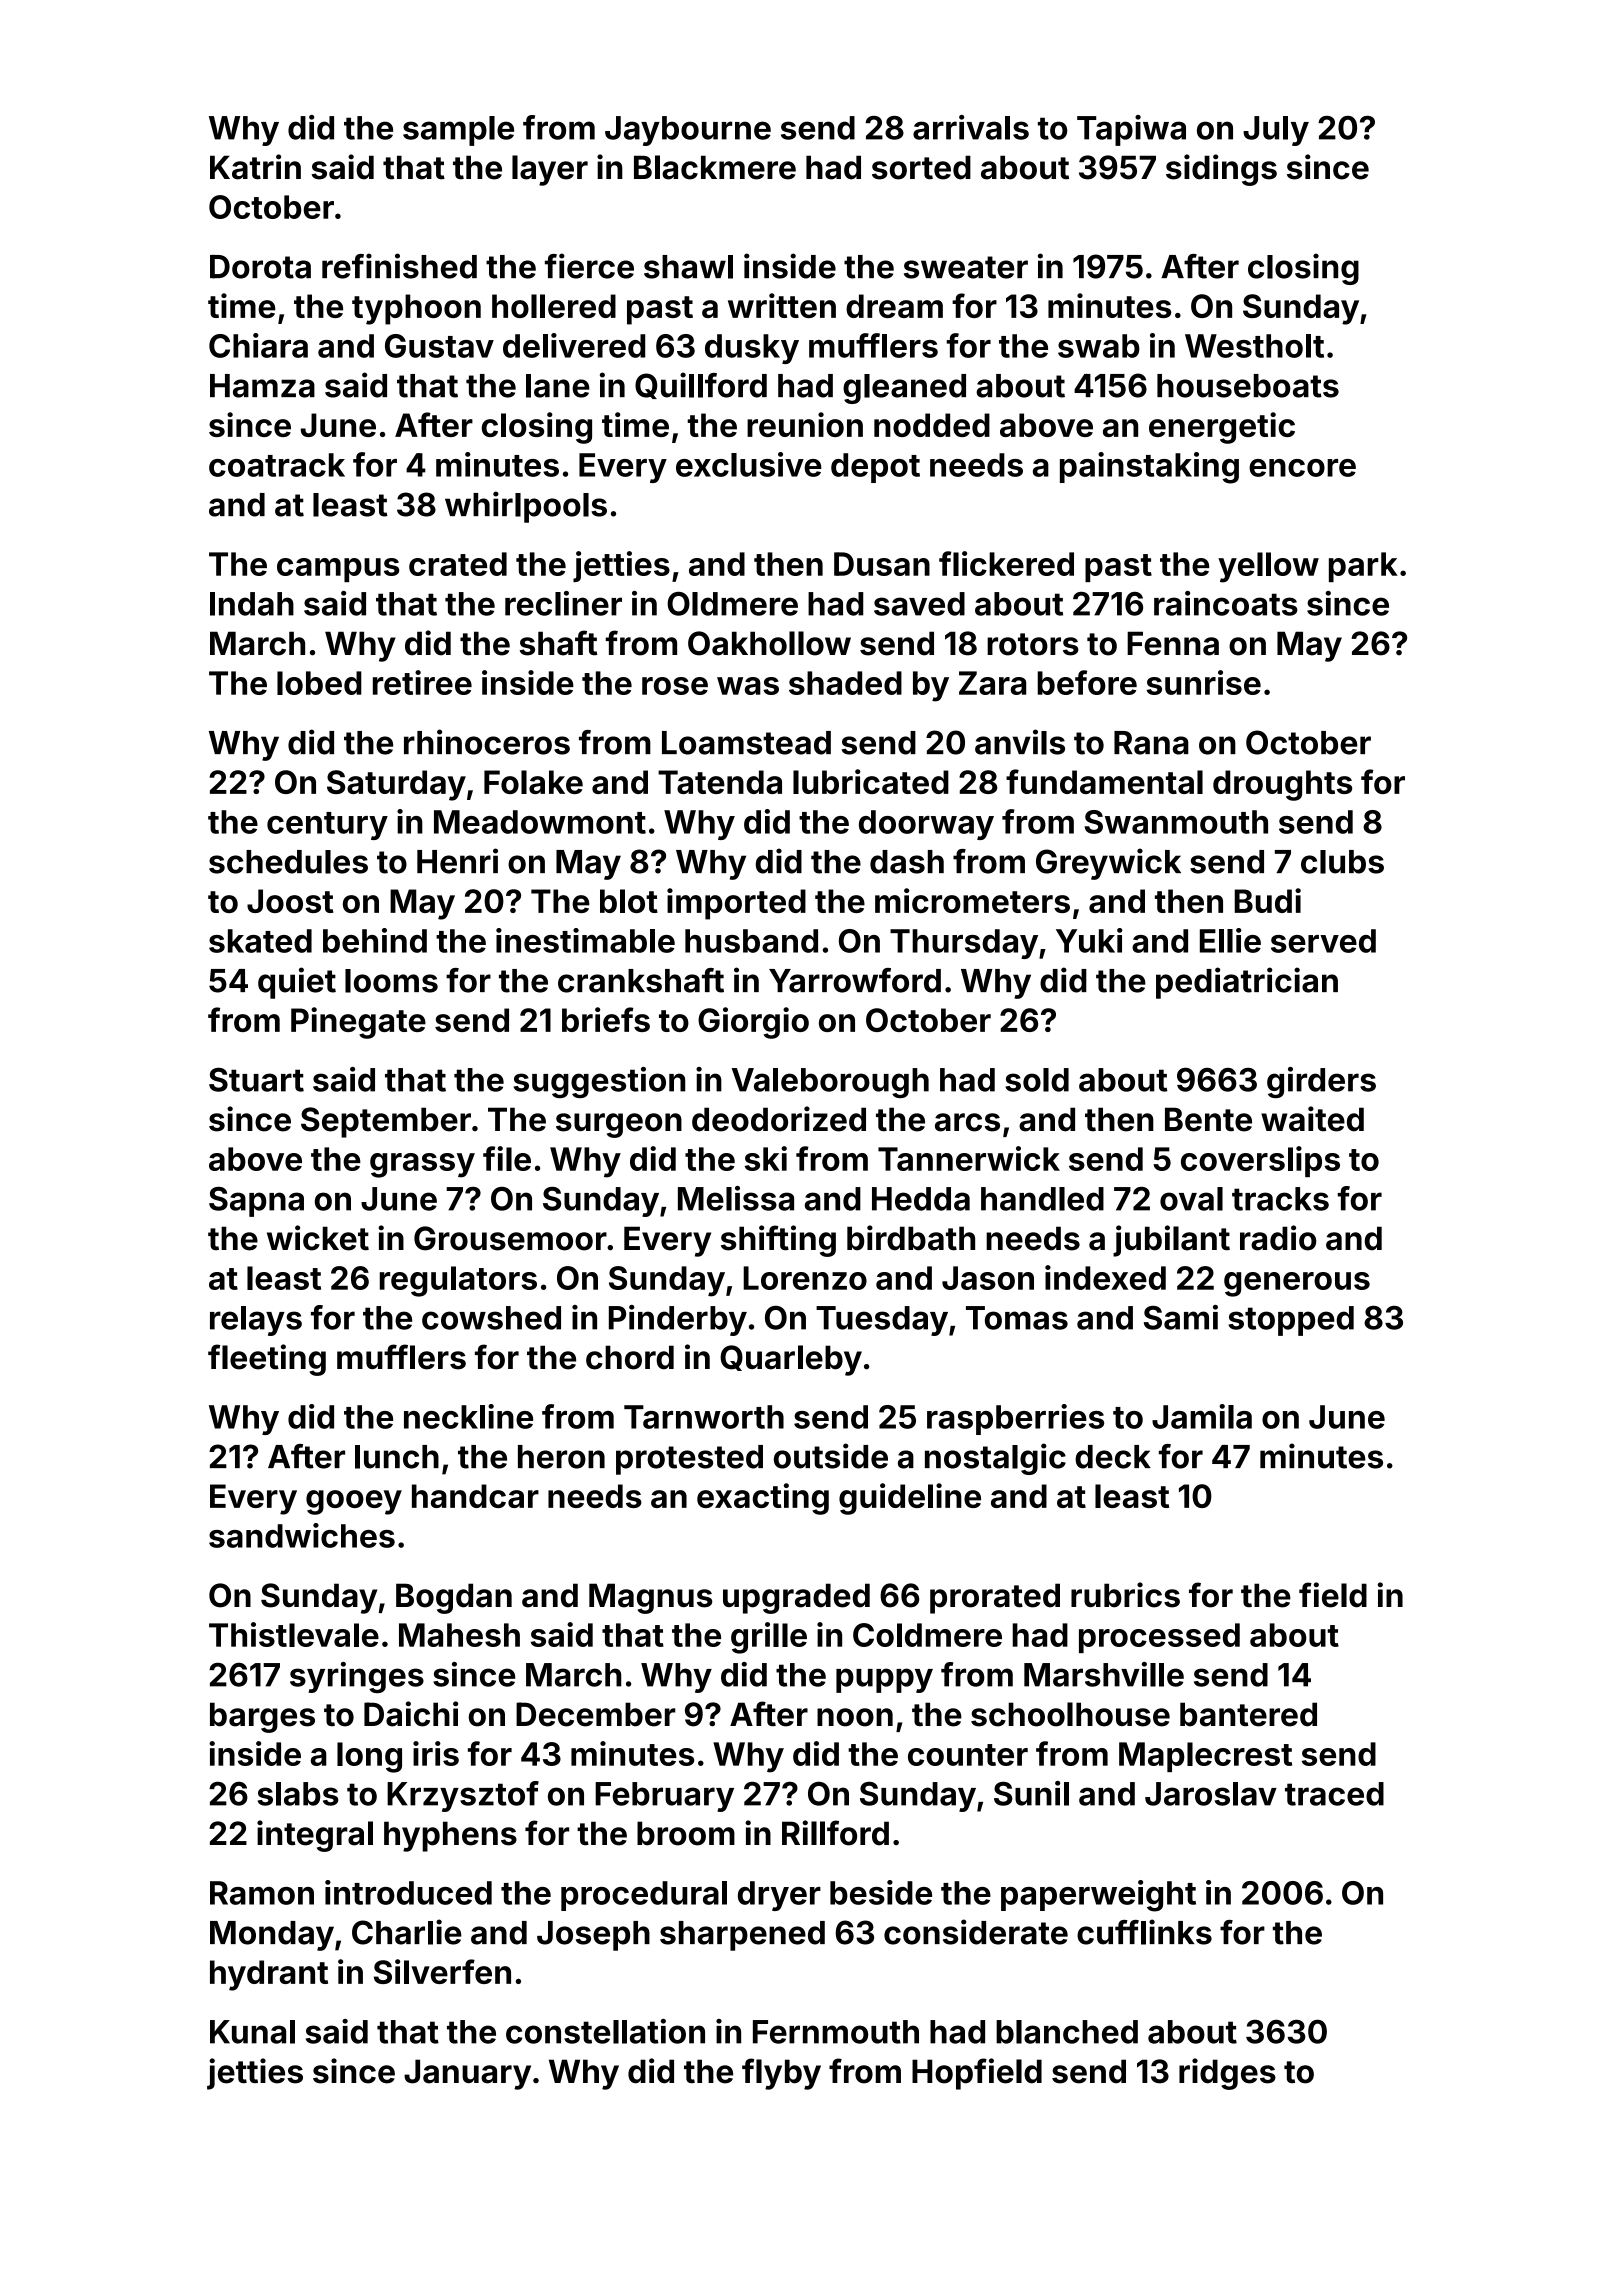 The width and height of the document is (1620, 2292). What do you see at coordinates (554, 306) in the document?
I see `hollered` at bounding box center [554, 306].
